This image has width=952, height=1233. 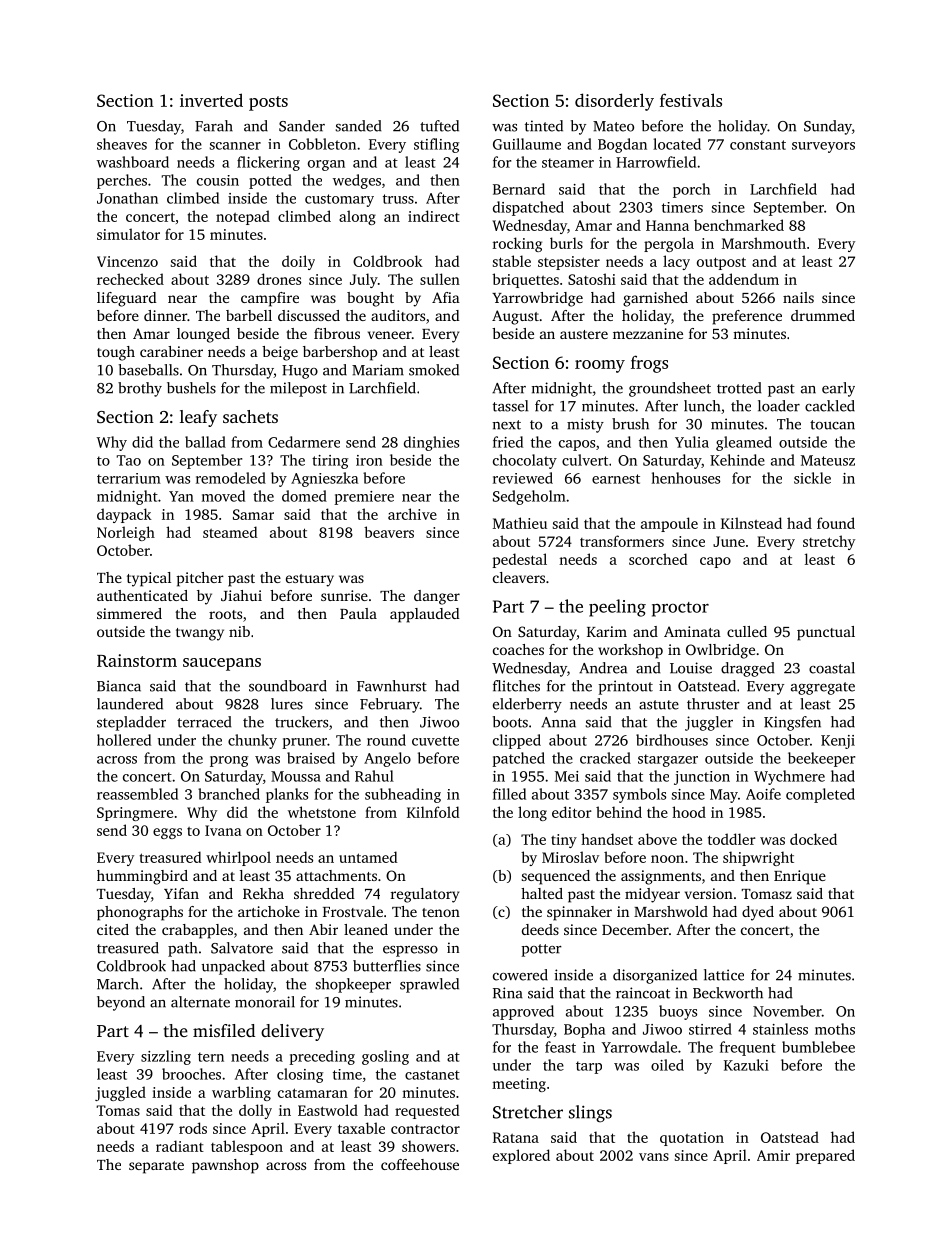 What do you see at coordinates (691, 100) in the image?
I see `festivals` at bounding box center [691, 100].
